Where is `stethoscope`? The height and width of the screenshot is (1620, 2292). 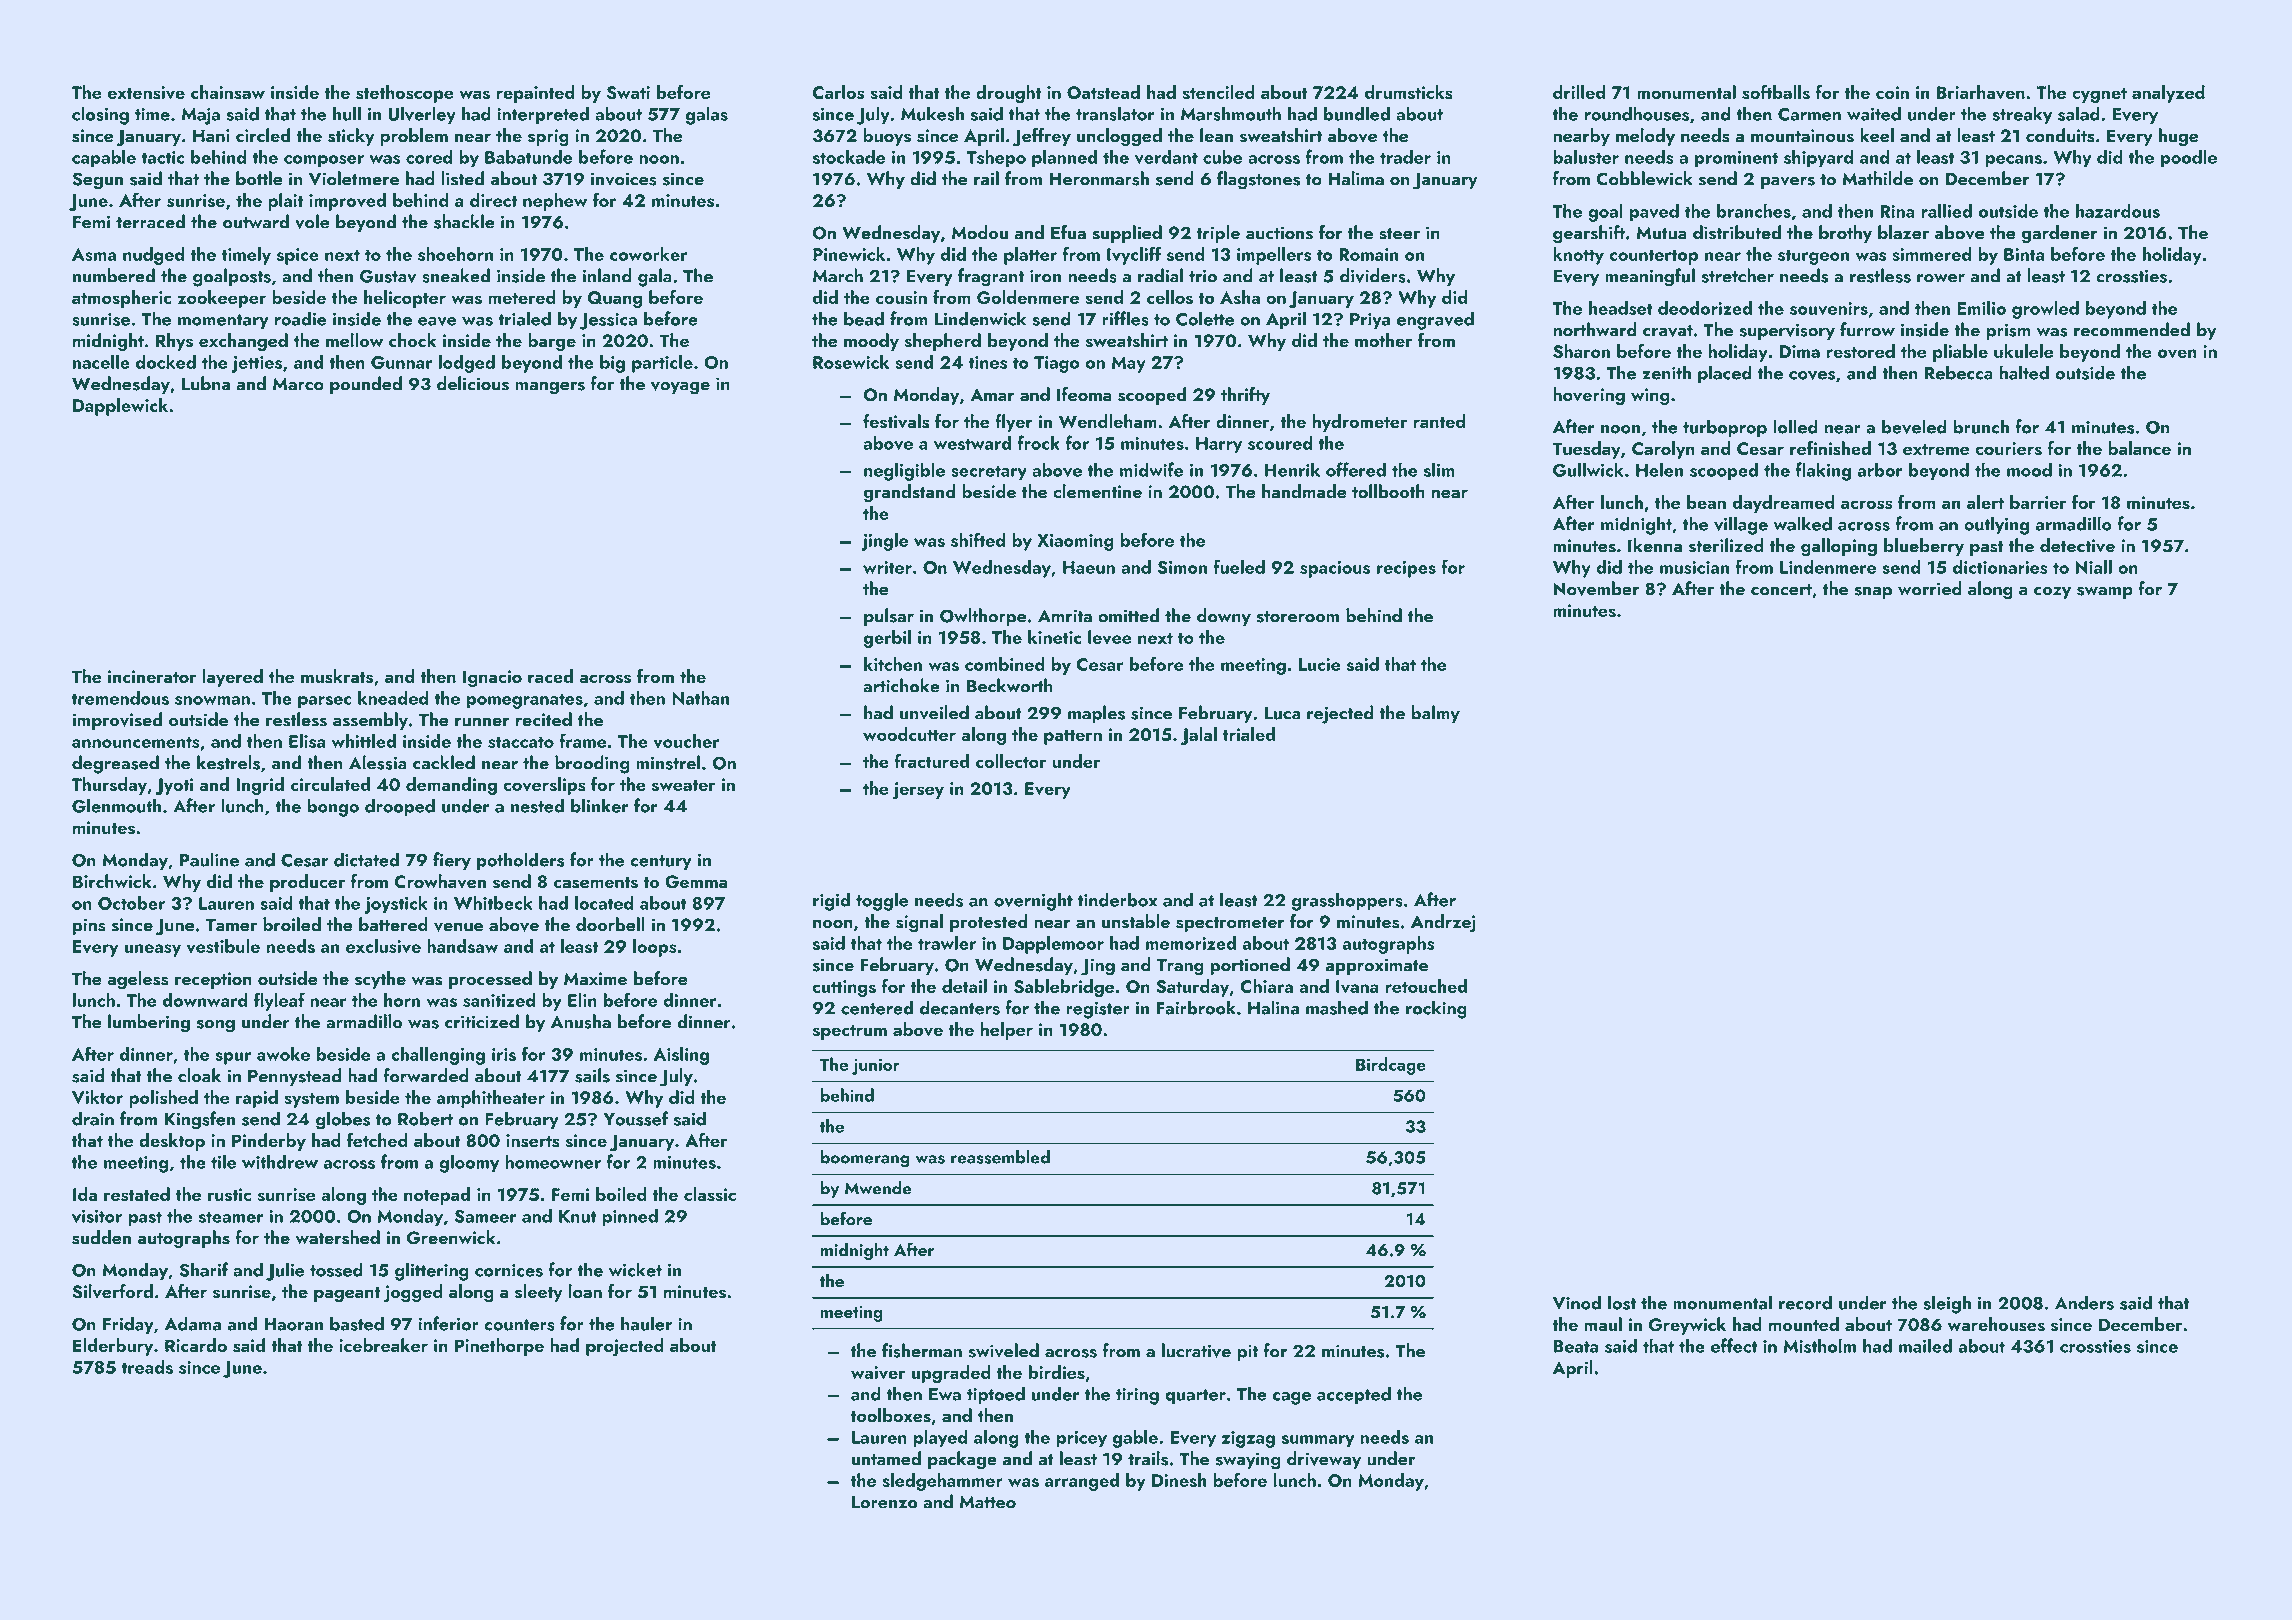 stethoscope is located at coordinates (405, 94).
